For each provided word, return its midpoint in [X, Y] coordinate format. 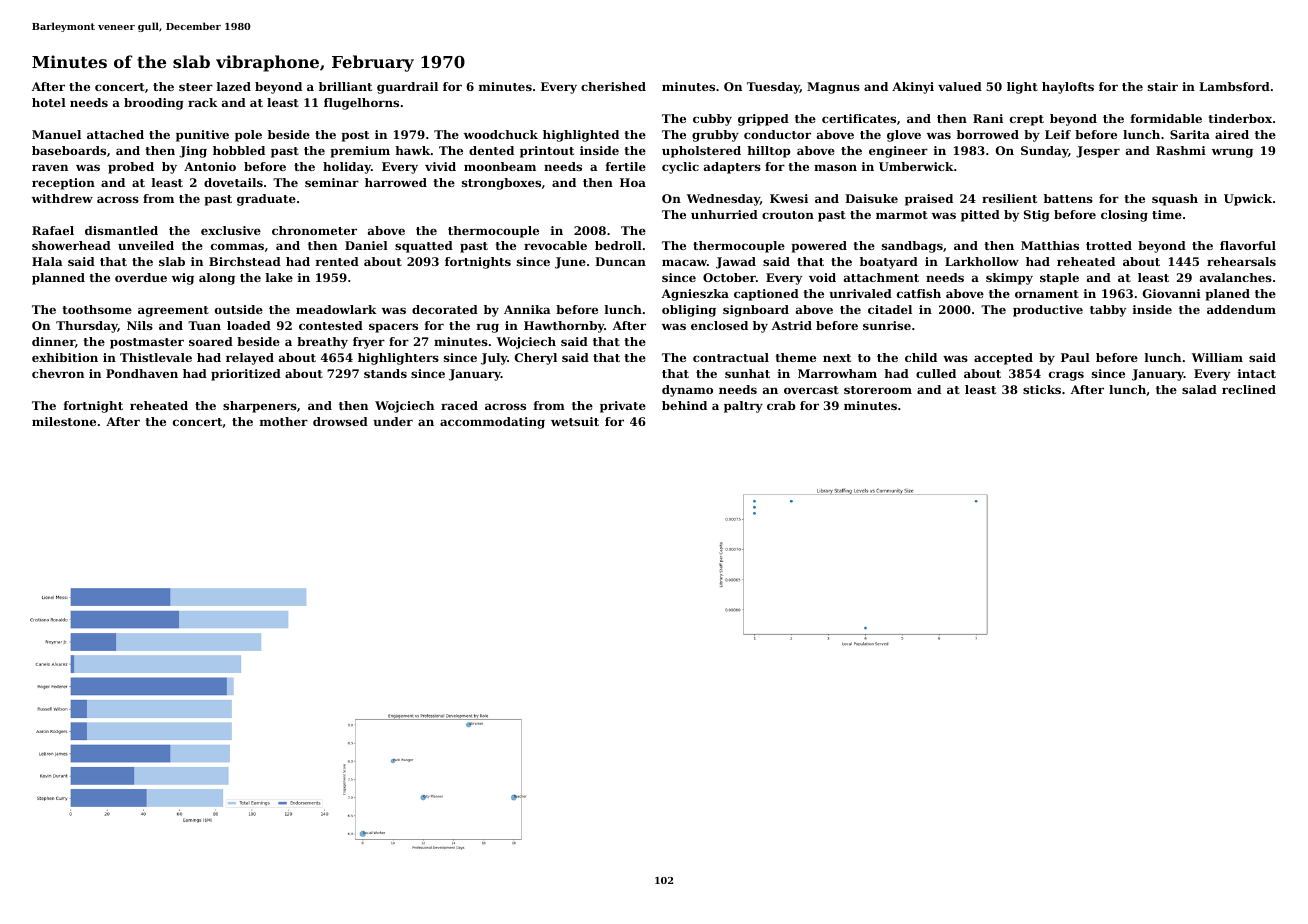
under [393, 421]
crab [781, 405]
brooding [154, 104]
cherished [613, 86]
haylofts [1068, 88]
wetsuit [575, 421]
